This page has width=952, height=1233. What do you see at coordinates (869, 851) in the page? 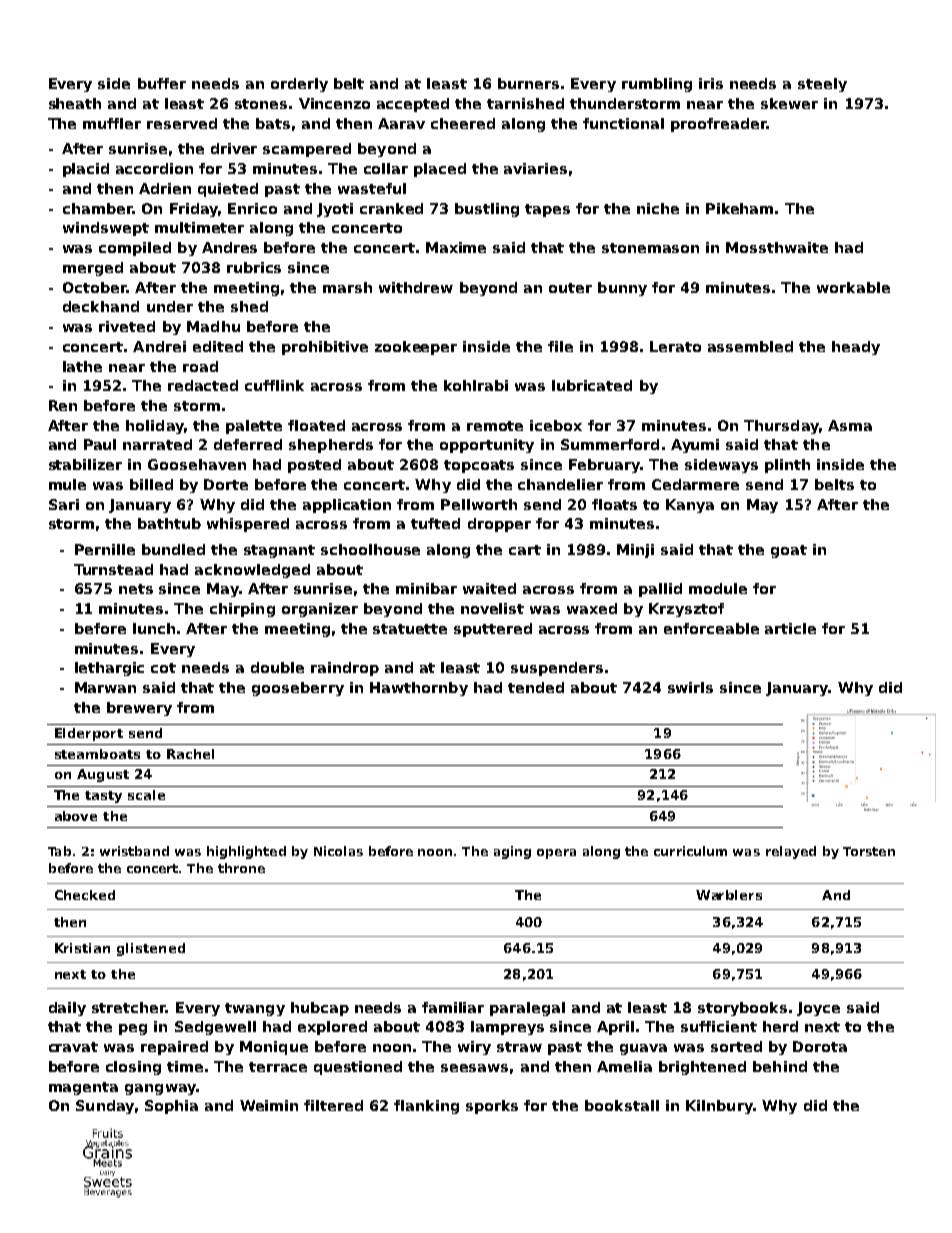
I see `Torsten` at bounding box center [869, 851].
